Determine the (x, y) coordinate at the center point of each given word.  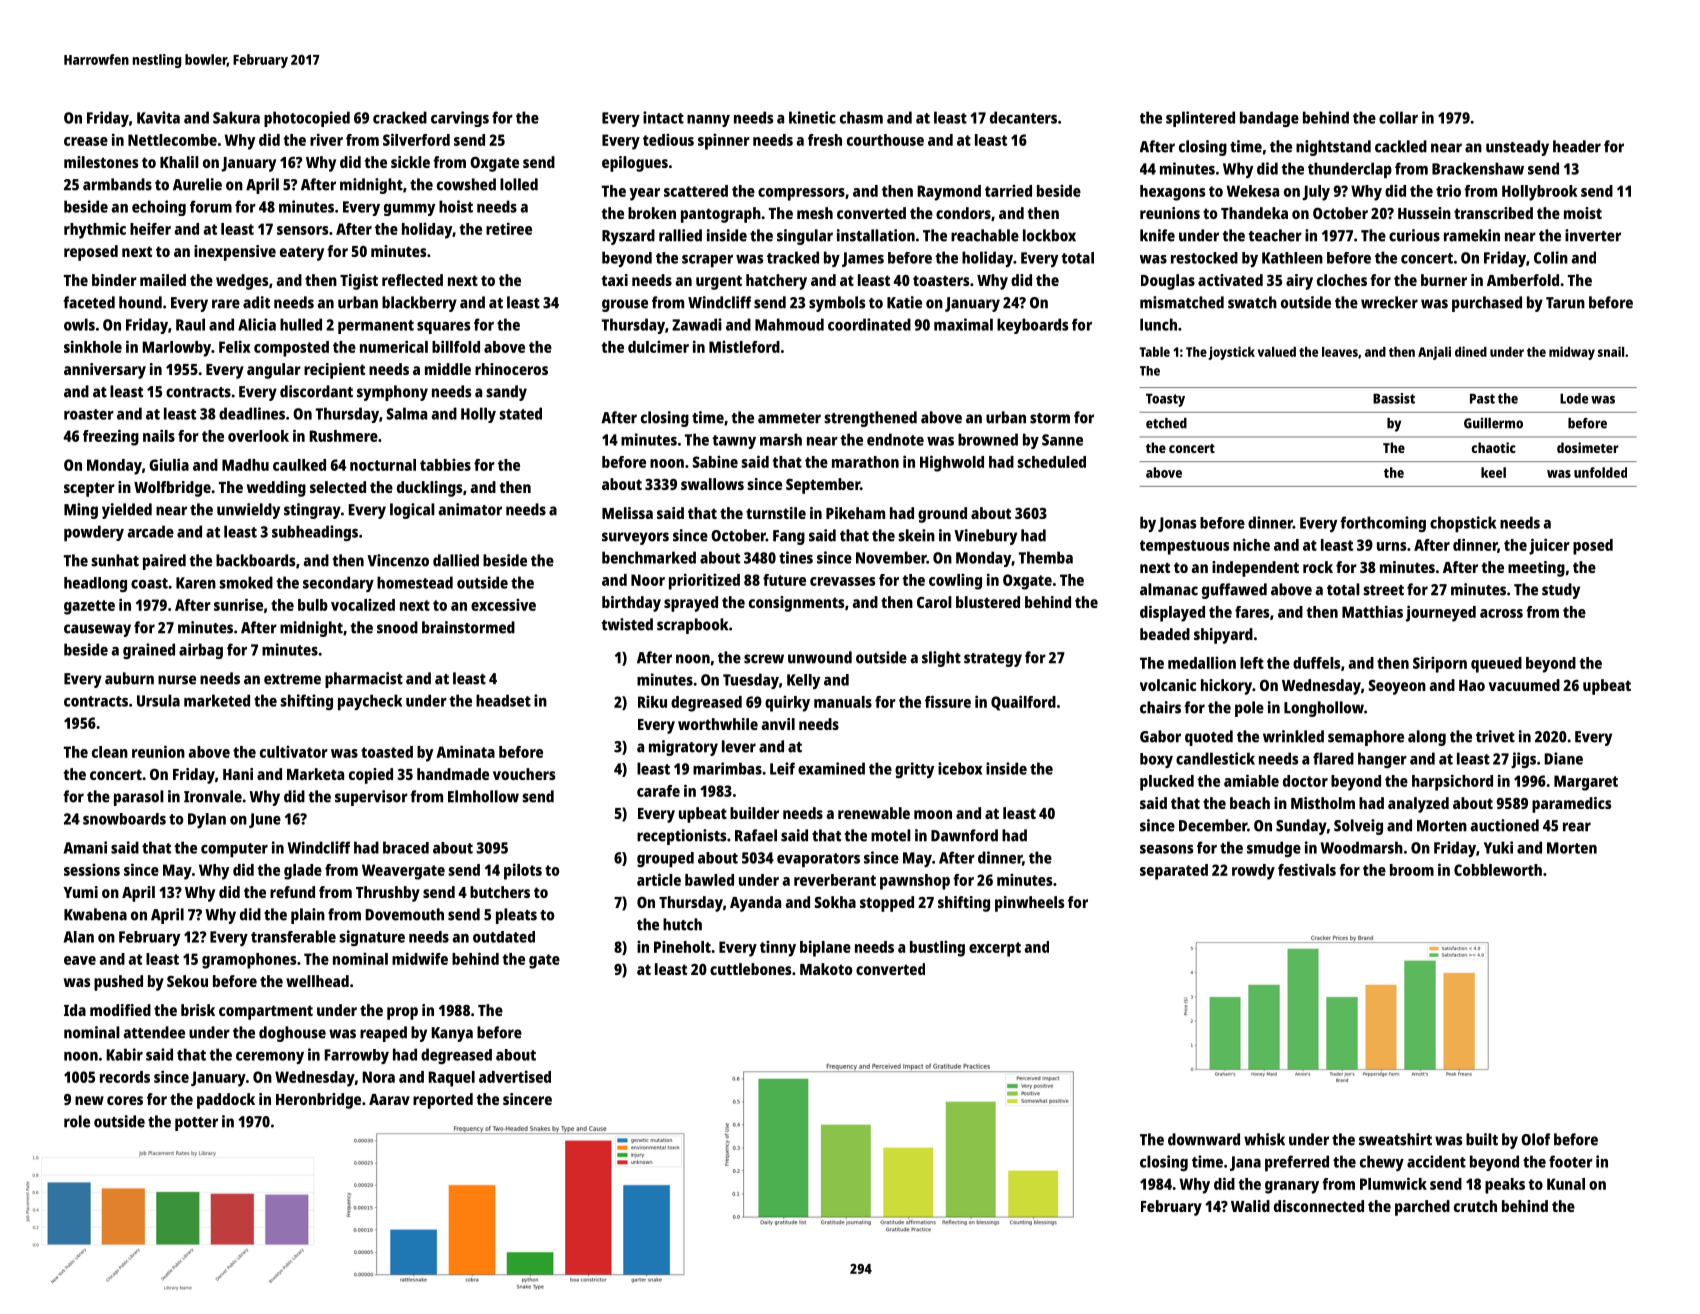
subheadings (315, 533)
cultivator (294, 752)
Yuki (1498, 847)
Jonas (1177, 524)
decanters (1023, 117)
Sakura (236, 117)
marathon (865, 462)
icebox (960, 768)
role (77, 1121)
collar (1398, 117)
